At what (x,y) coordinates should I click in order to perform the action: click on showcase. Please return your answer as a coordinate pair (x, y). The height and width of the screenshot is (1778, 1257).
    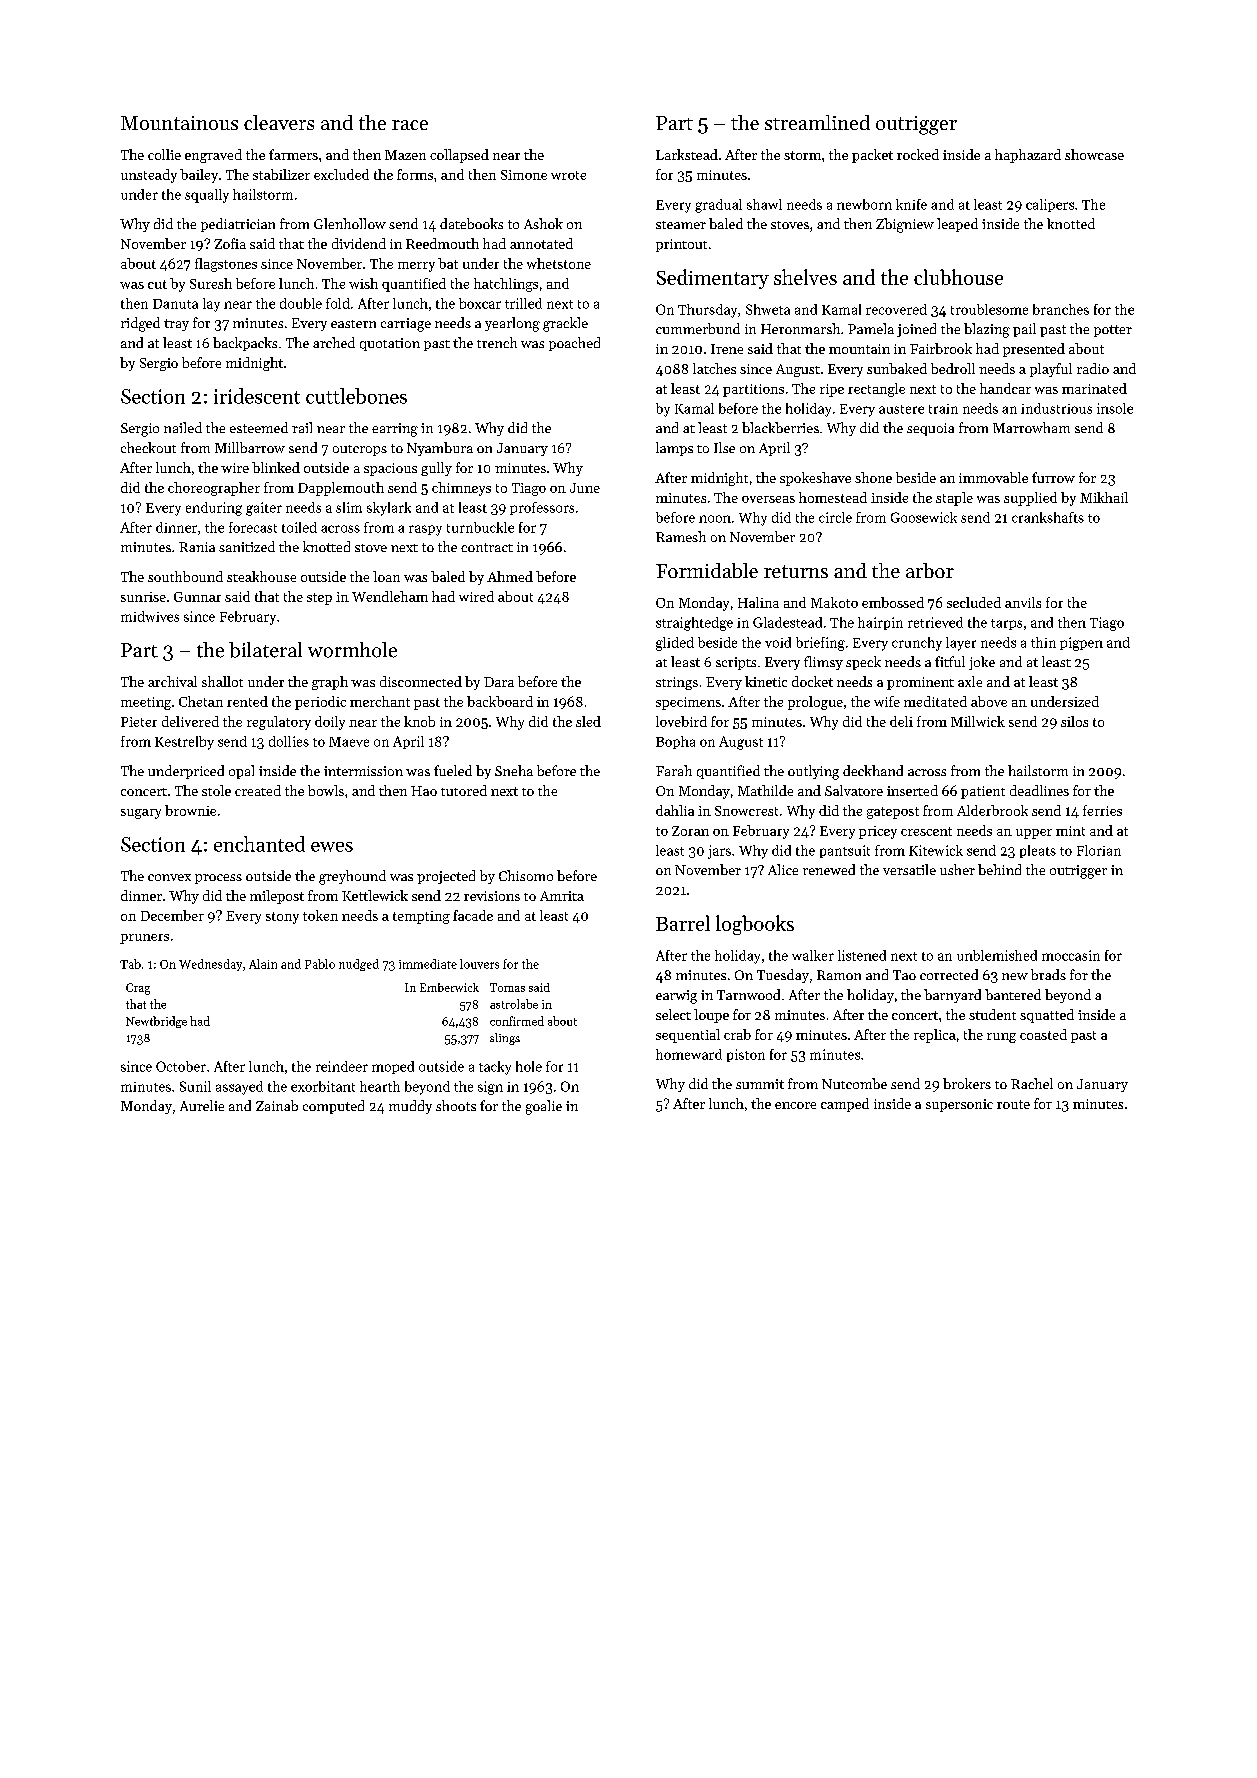
    Looking at the image, I should click on (1094, 154).
